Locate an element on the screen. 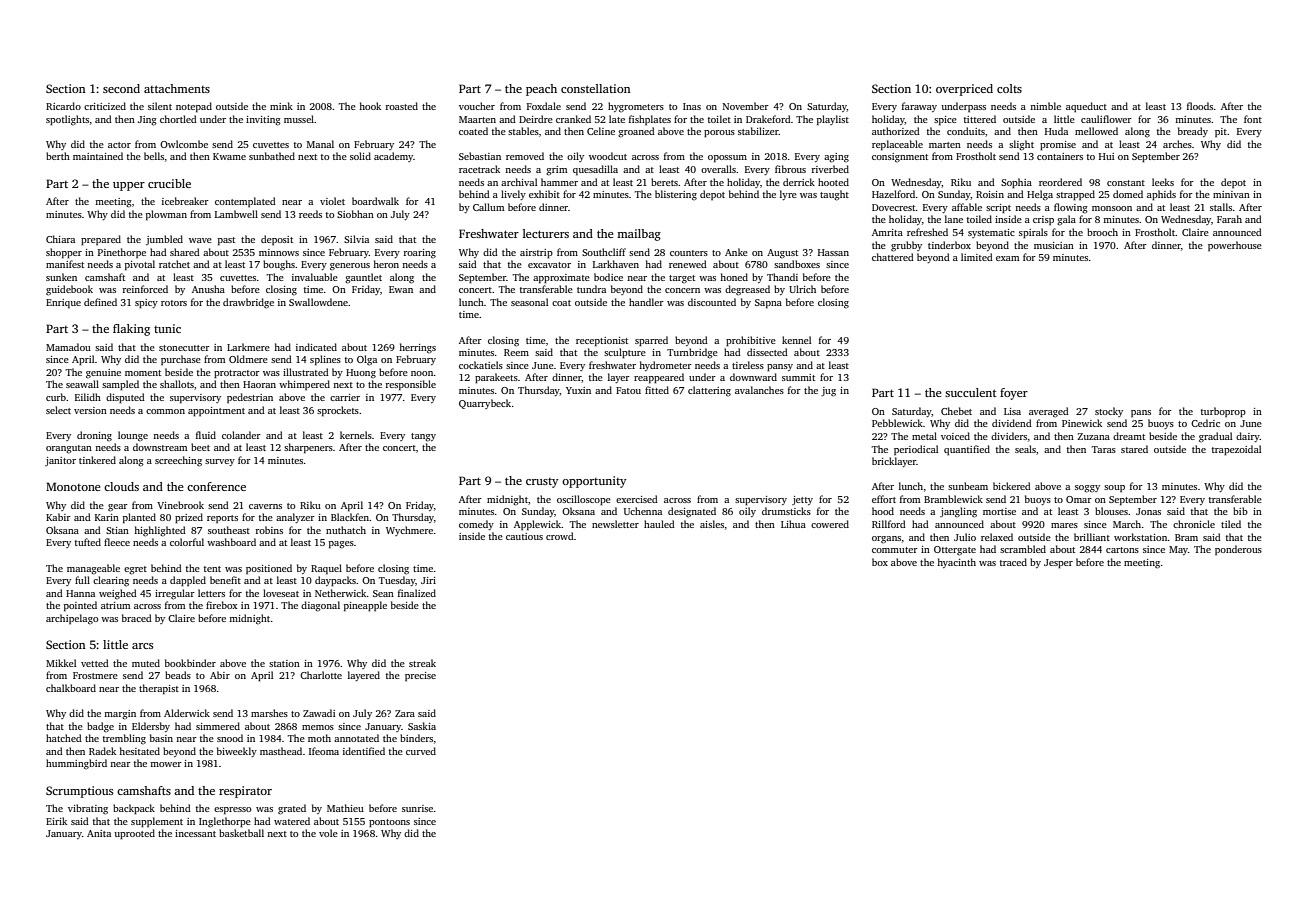 This screenshot has height=924, width=1308. floods is located at coordinates (1200, 106).
